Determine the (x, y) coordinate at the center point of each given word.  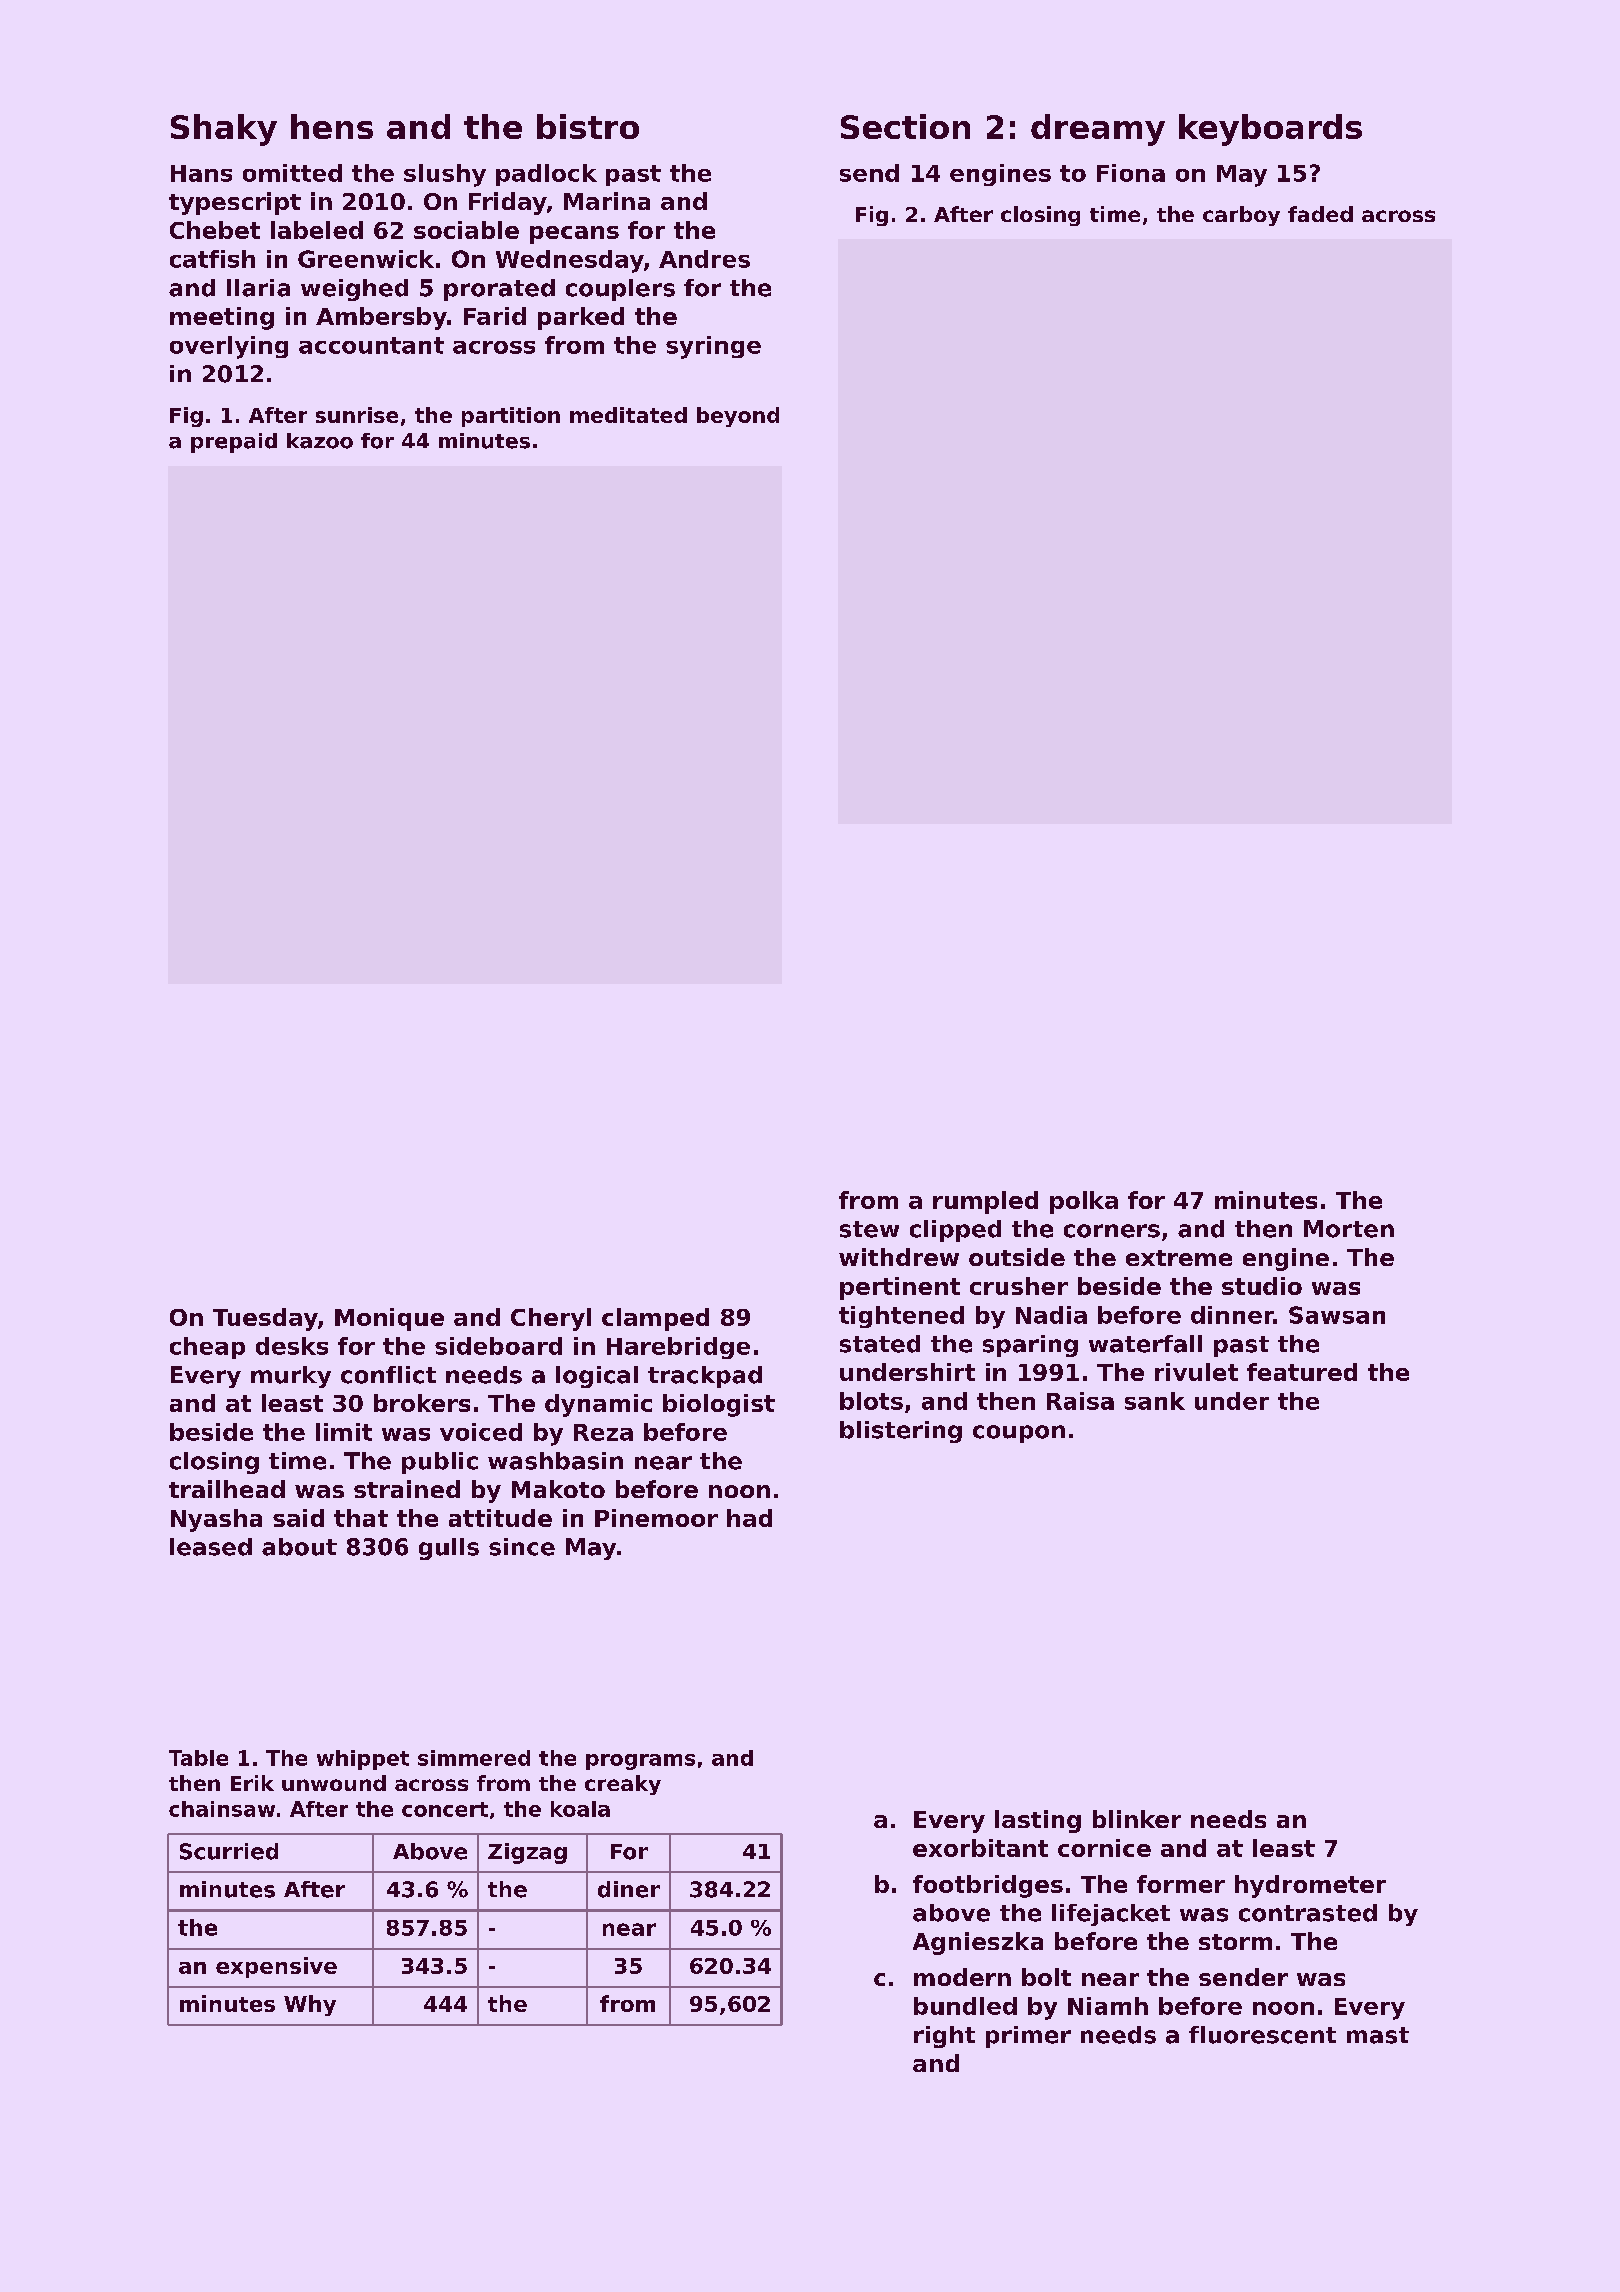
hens (332, 126)
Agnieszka (978, 1943)
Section (905, 126)
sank (1155, 1401)
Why (310, 2005)
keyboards (1270, 130)
